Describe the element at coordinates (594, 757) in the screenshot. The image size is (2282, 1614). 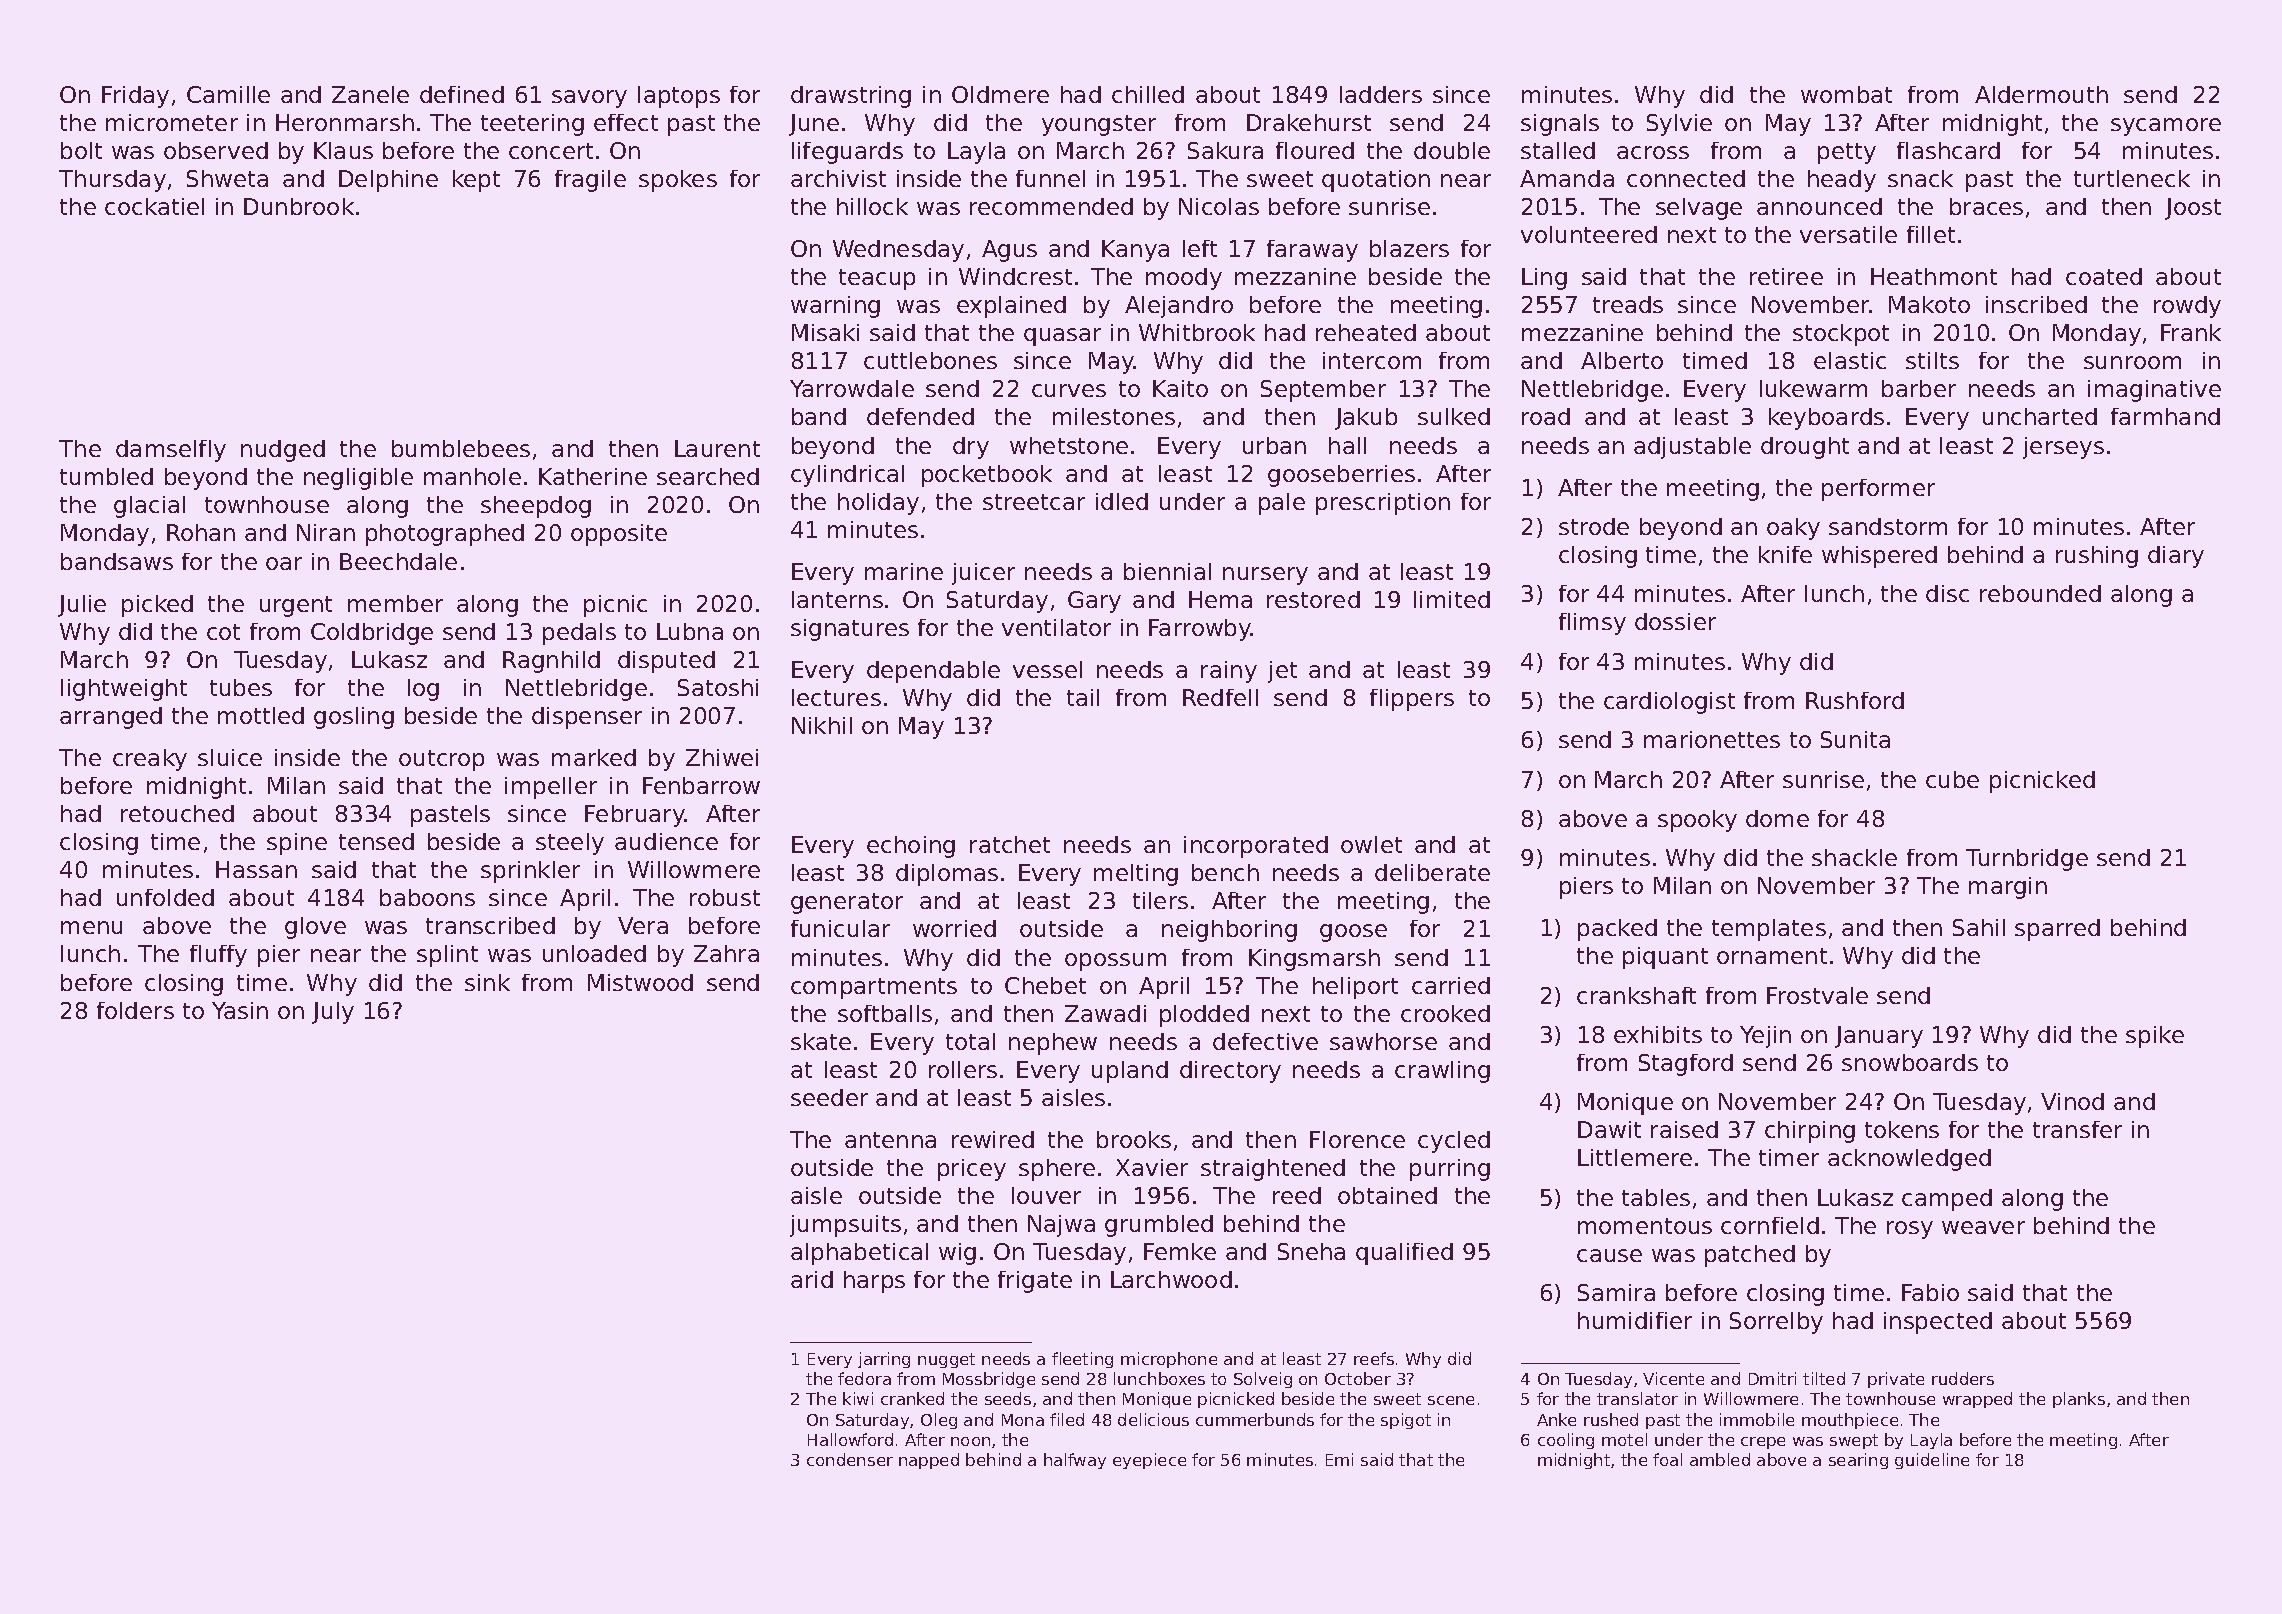
I see `marked` at that location.
